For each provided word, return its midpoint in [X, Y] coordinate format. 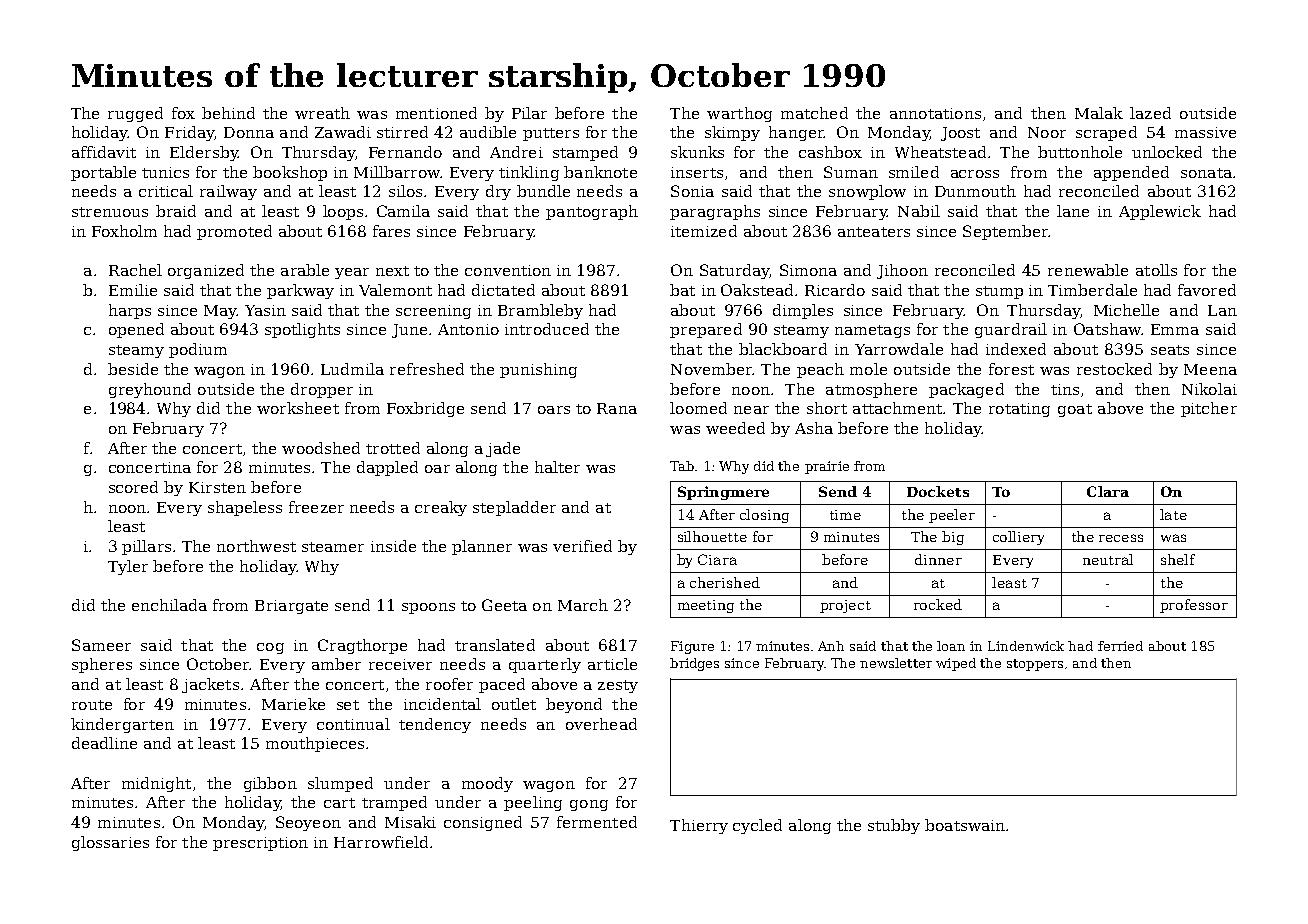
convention [508, 270]
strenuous [110, 212]
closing [764, 516]
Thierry [699, 826]
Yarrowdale [899, 349]
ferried [1120, 646]
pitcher [1209, 409]
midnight [156, 784]
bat [682, 290]
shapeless [245, 508]
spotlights [302, 330]
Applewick [1160, 212]
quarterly [545, 665]
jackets [210, 685]
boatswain [965, 825]
